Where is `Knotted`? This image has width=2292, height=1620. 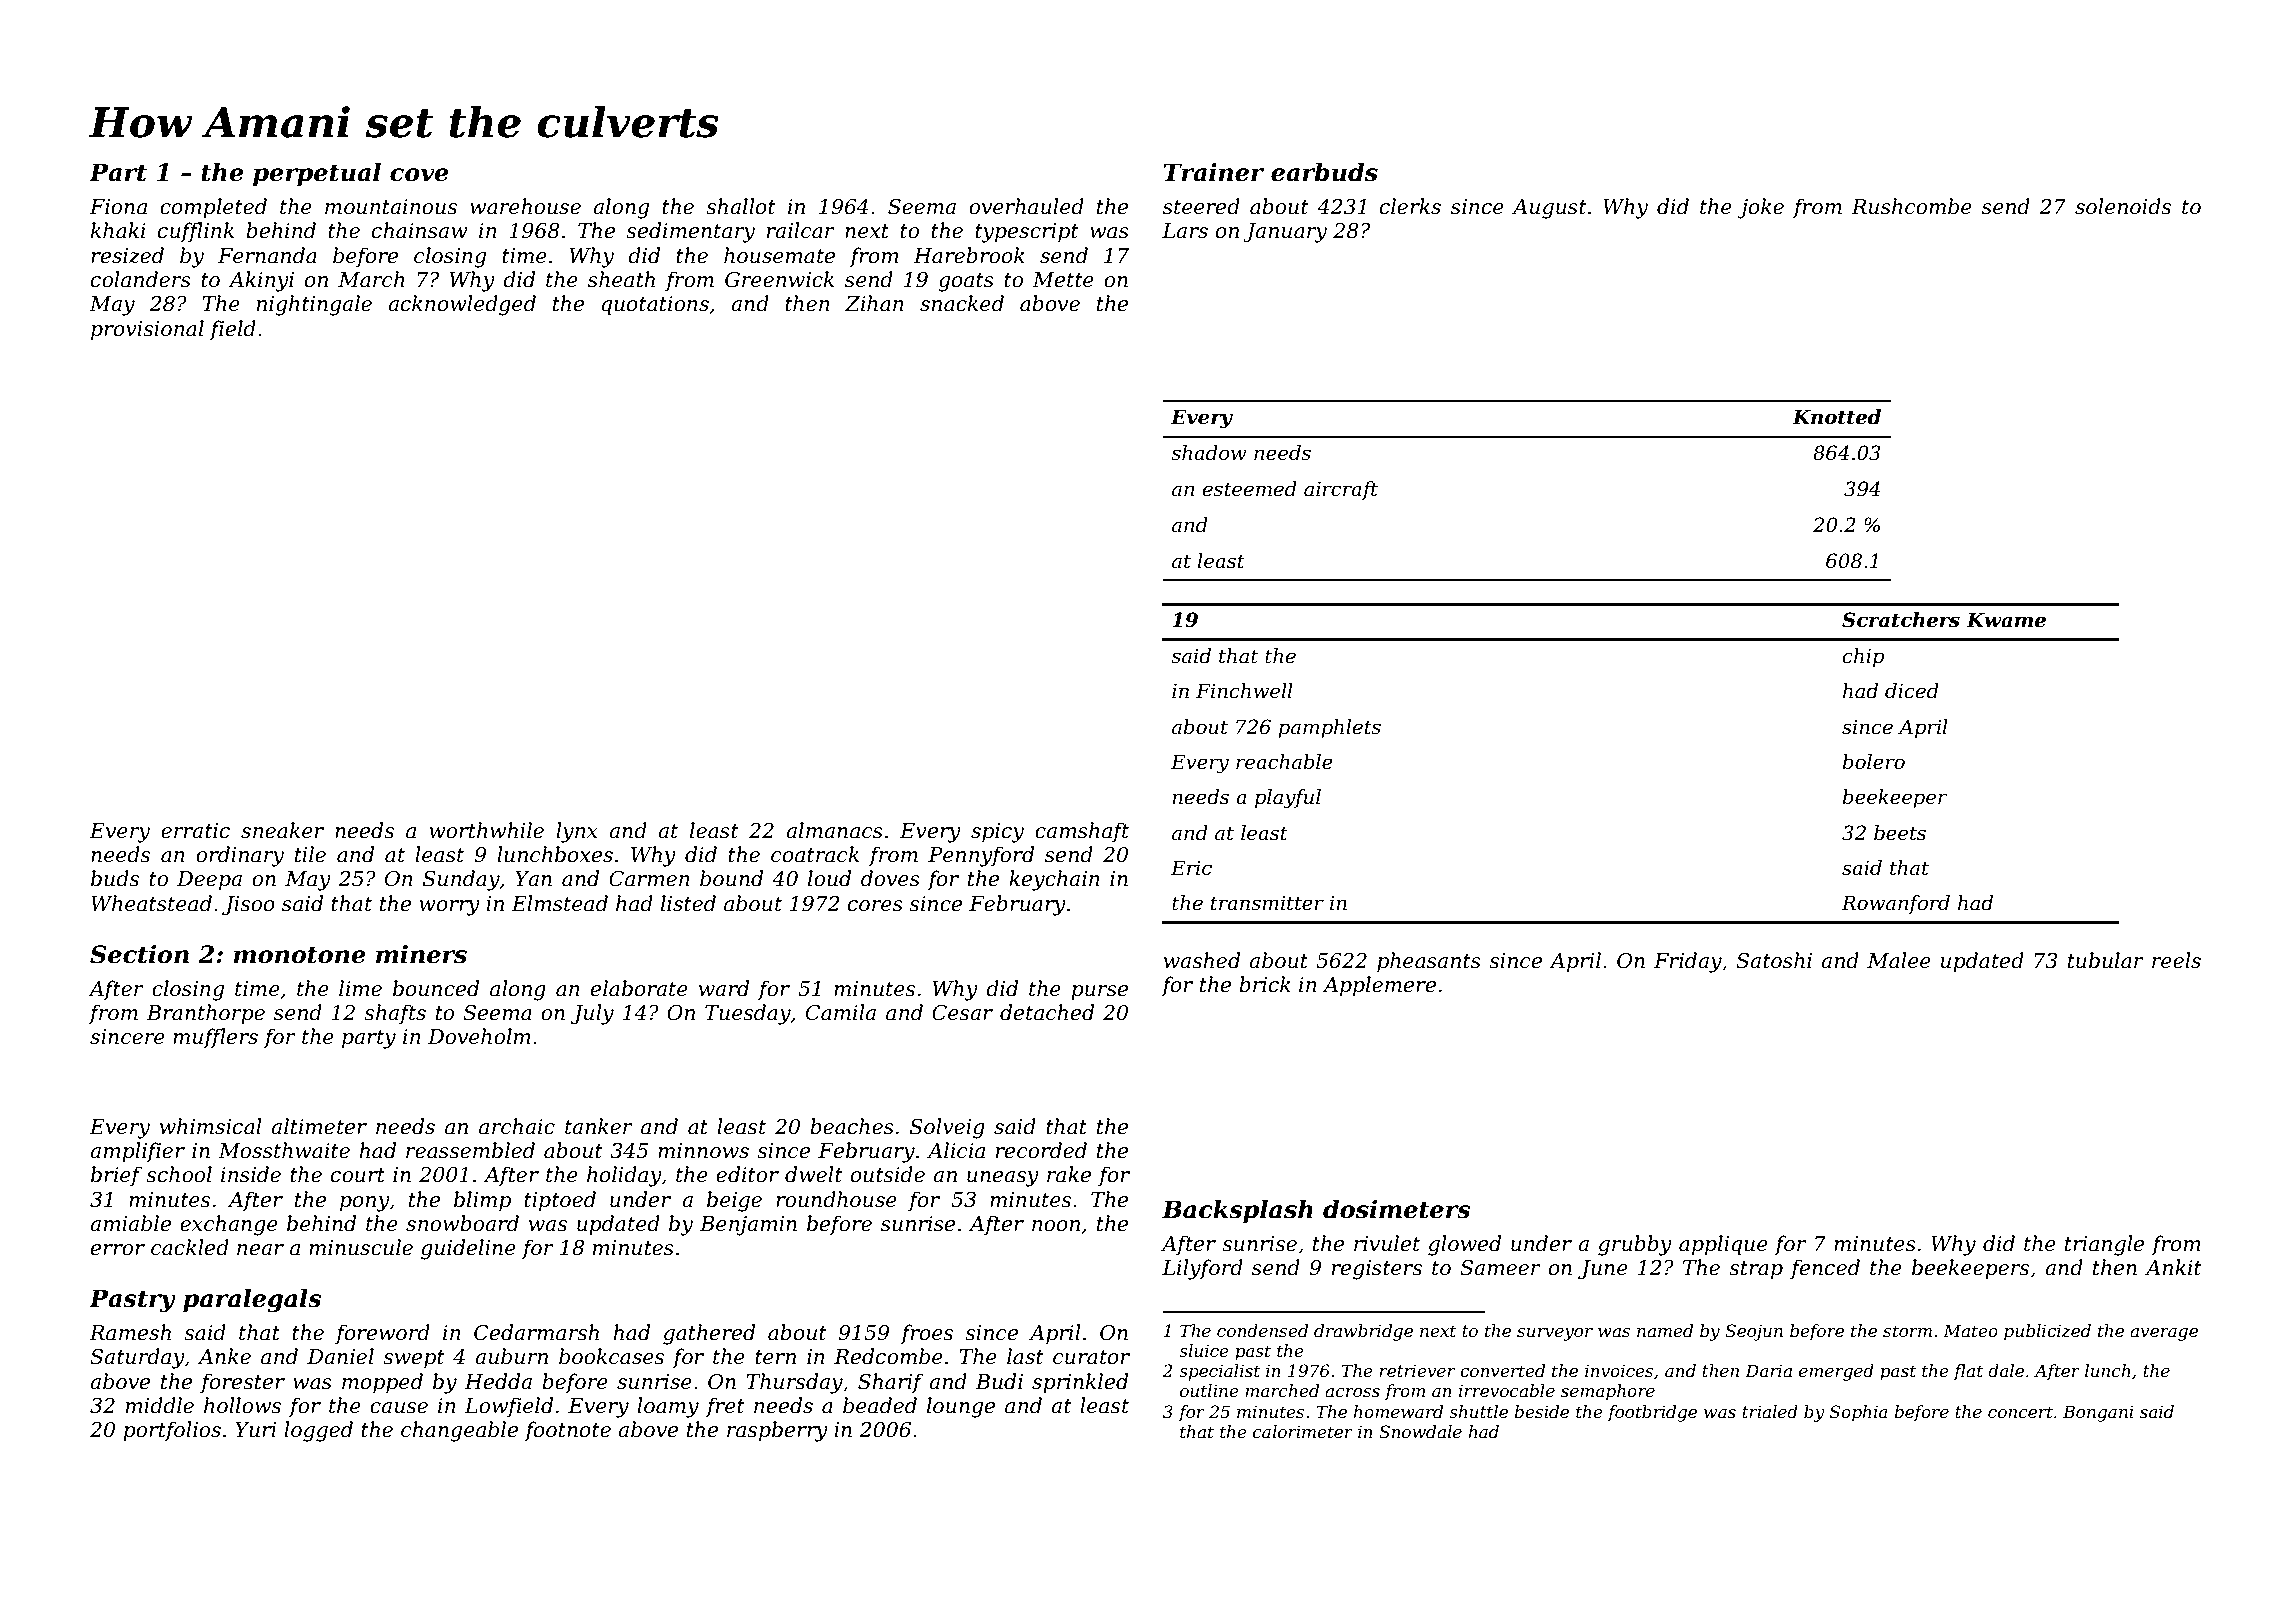 Knotted is located at coordinates (1836, 417).
